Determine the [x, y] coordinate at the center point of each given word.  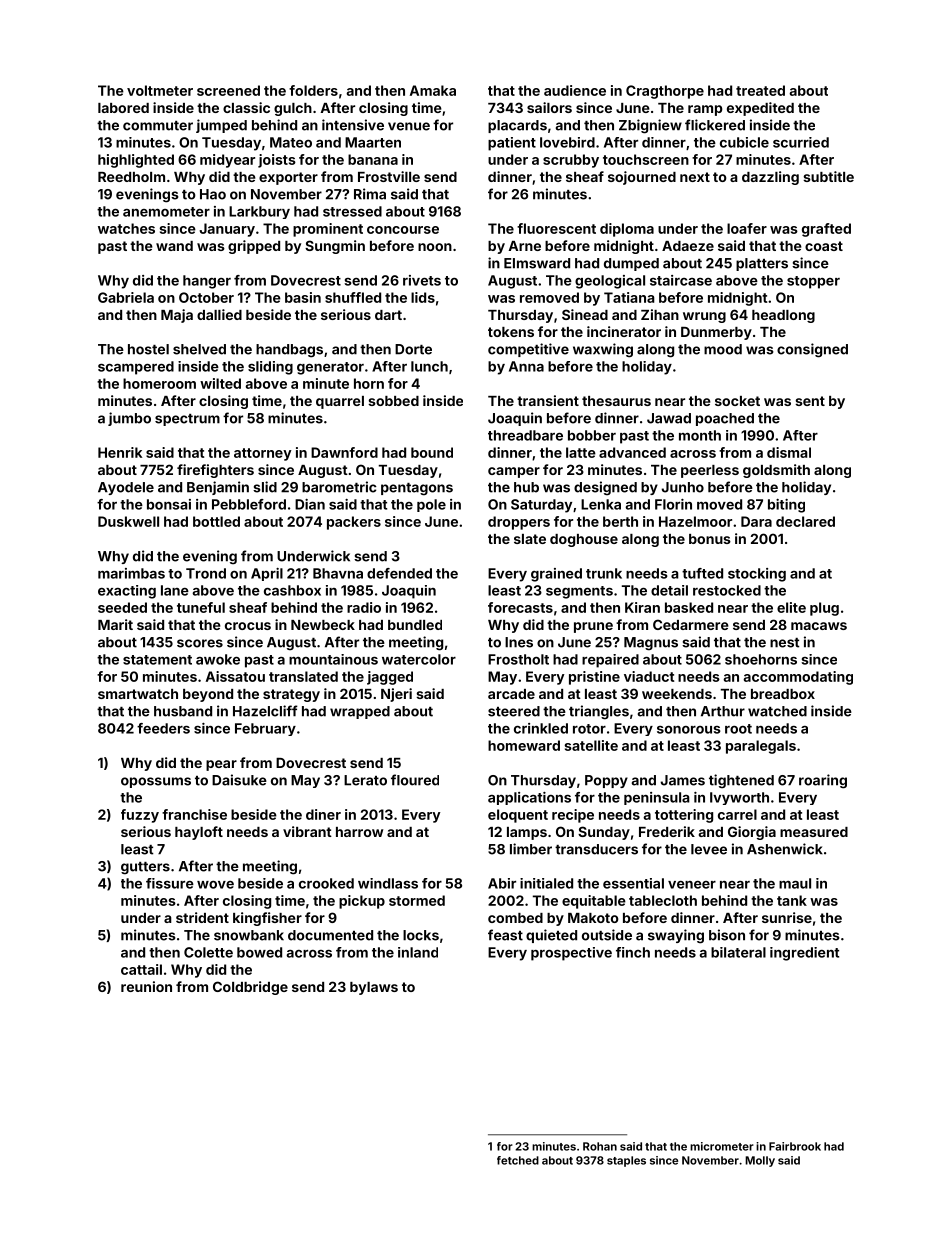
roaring [823, 781]
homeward [524, 745]
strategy [291, 695]
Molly [760, 1161]
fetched [518, 1160]
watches [126, 228]
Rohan [600, 1146]
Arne [524, 246]
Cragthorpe [665, 92]
